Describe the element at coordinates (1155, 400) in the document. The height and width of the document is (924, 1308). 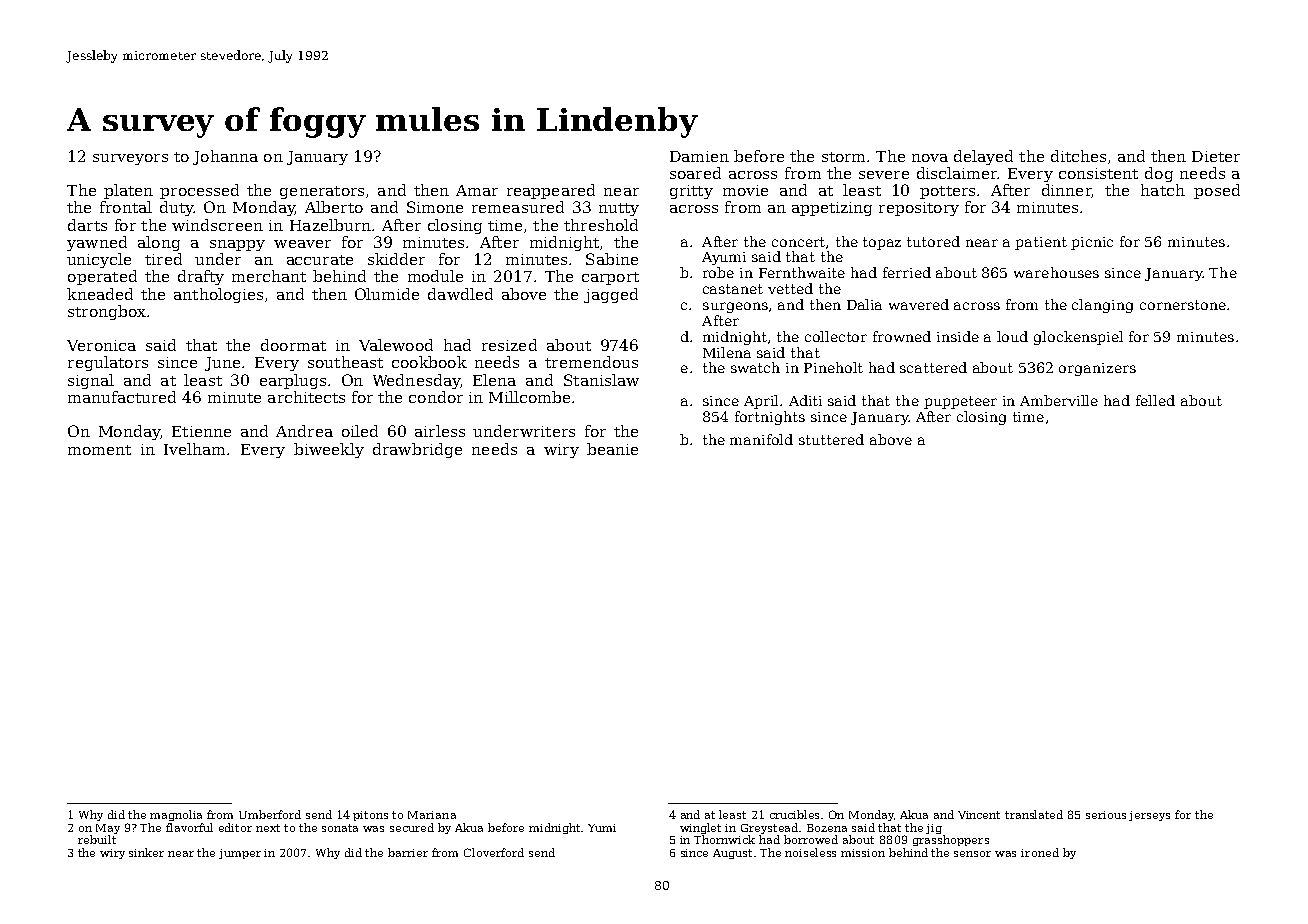
I see `felled` at that location.
